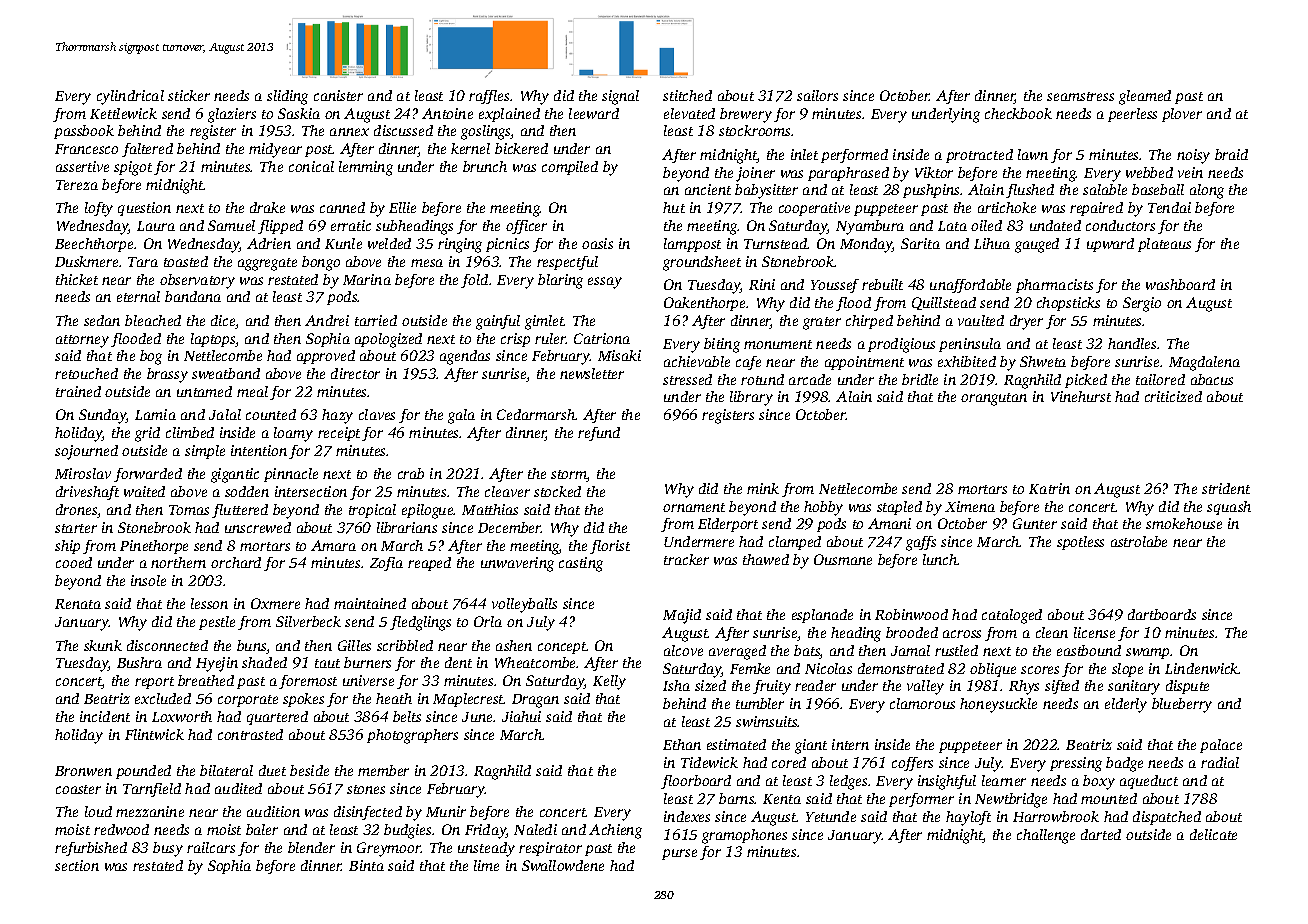  What do you see at coordinates (366, 168) in the image?
I see `lemming` at bounding box center [366, 168].
